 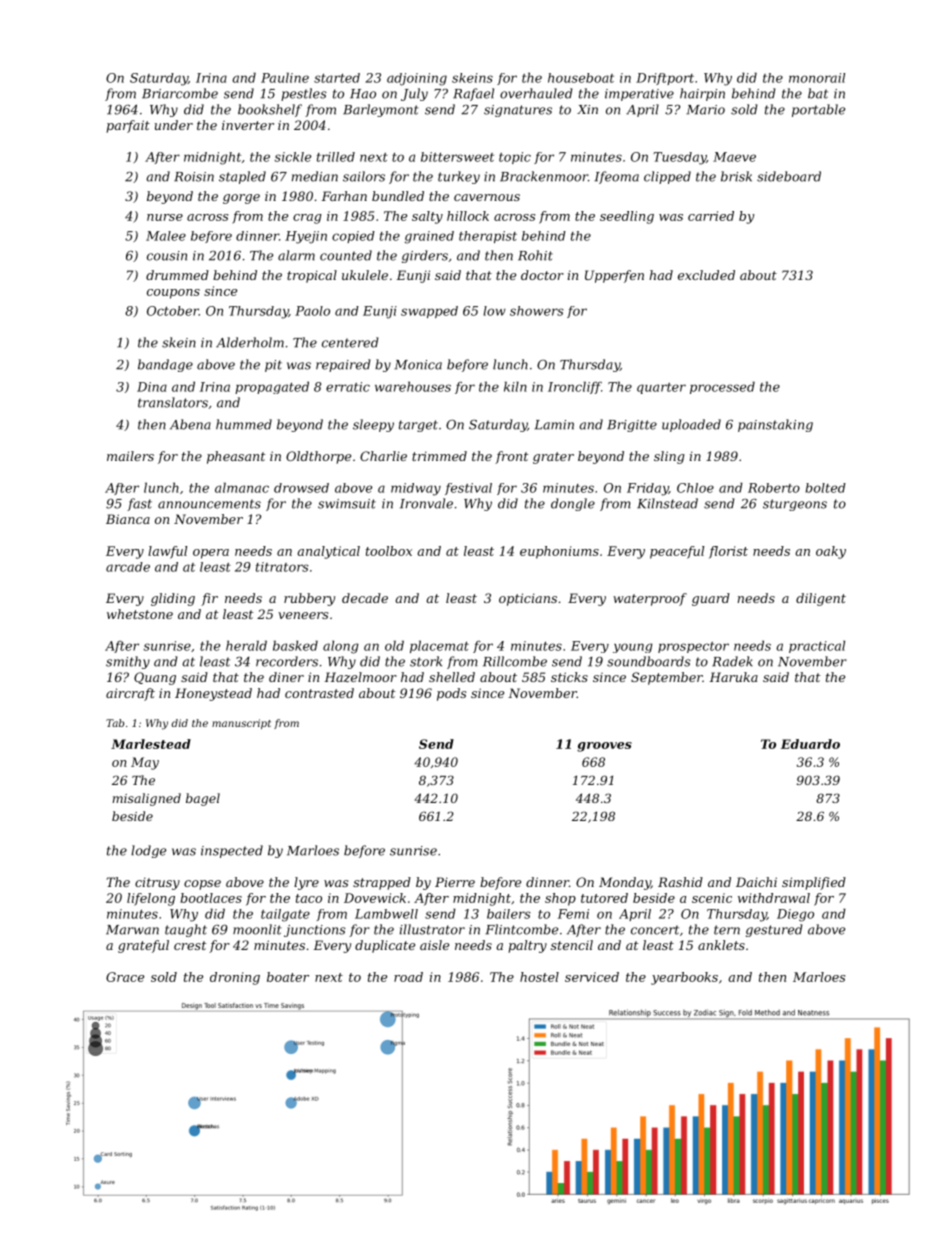 I want to click on bagel, so click(x=203, y=799).
